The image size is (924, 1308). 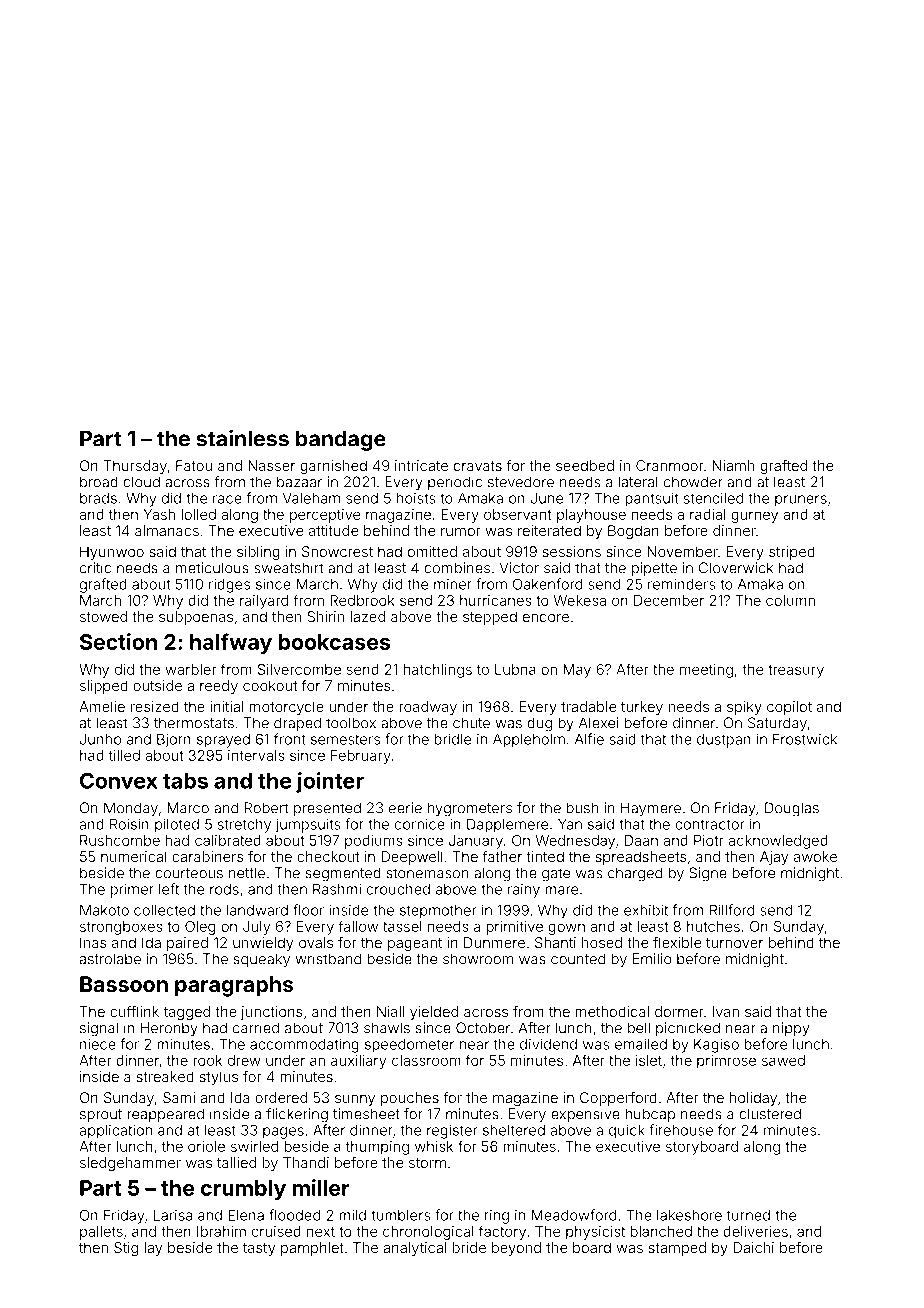 I want to click on stainless, so click(x=242, y=438).
